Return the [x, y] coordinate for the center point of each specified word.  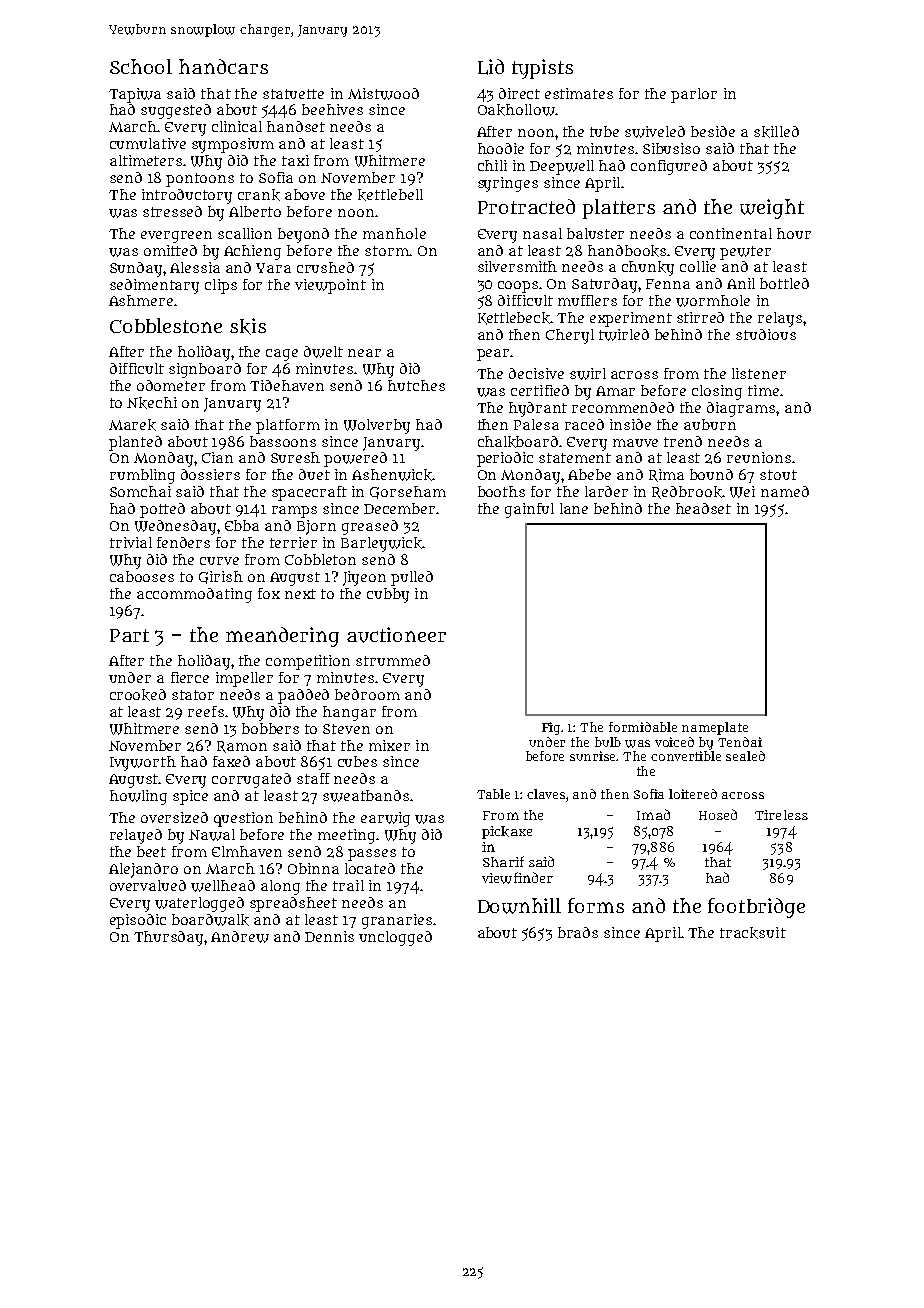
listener [759, 373]
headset [703, 508]
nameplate [715, 728]
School [141, 66]
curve [219, 561]
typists [542, 69]
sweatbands [366, 796]
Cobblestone [166, 325]
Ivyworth [143, 763]
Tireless [781, 815]
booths [501, 491]
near [364, 353]
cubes [357, 761]
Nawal [212, 835]
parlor [694, 95]
